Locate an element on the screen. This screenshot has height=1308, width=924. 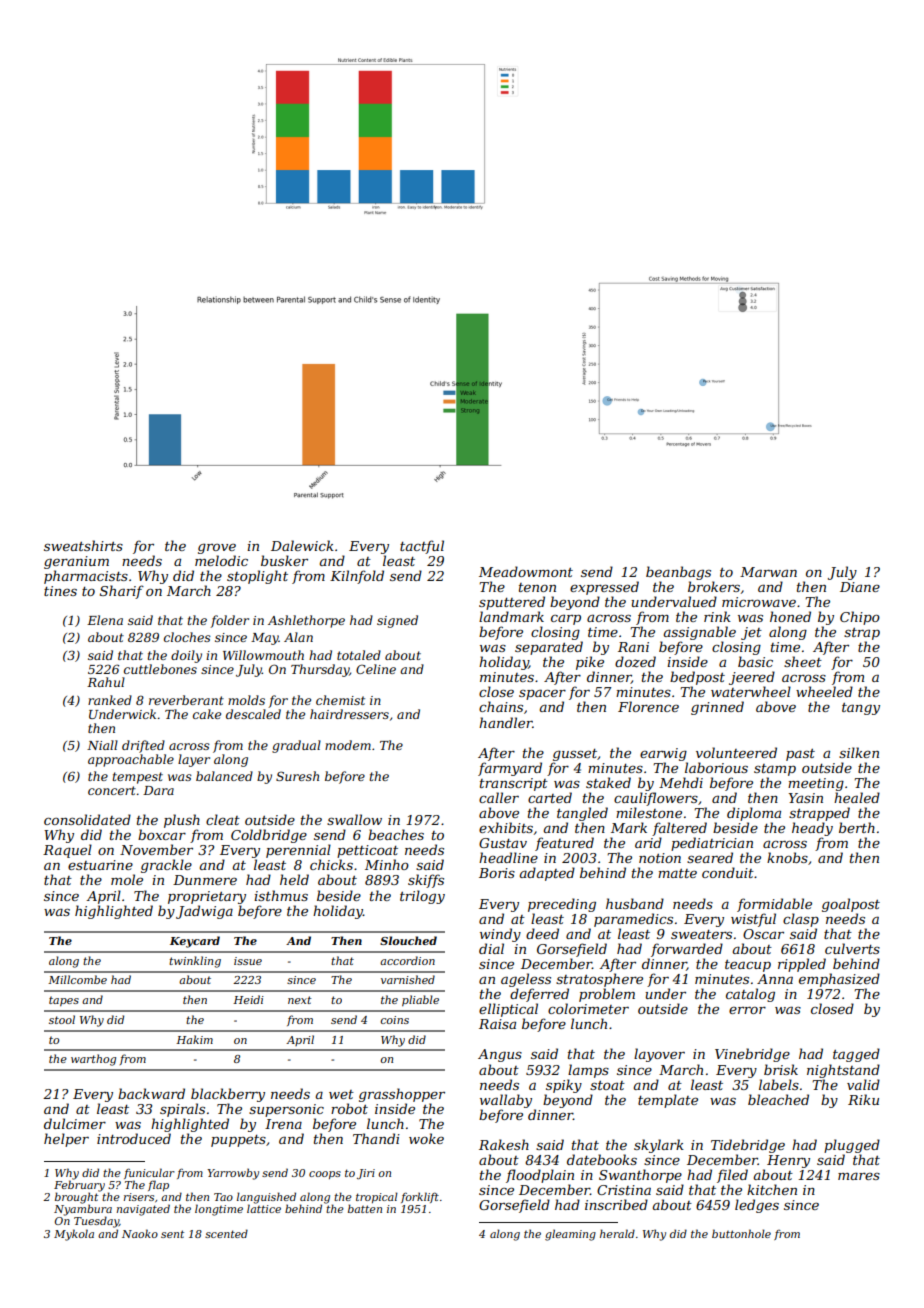
mole is located at coordinates (127, 879).
